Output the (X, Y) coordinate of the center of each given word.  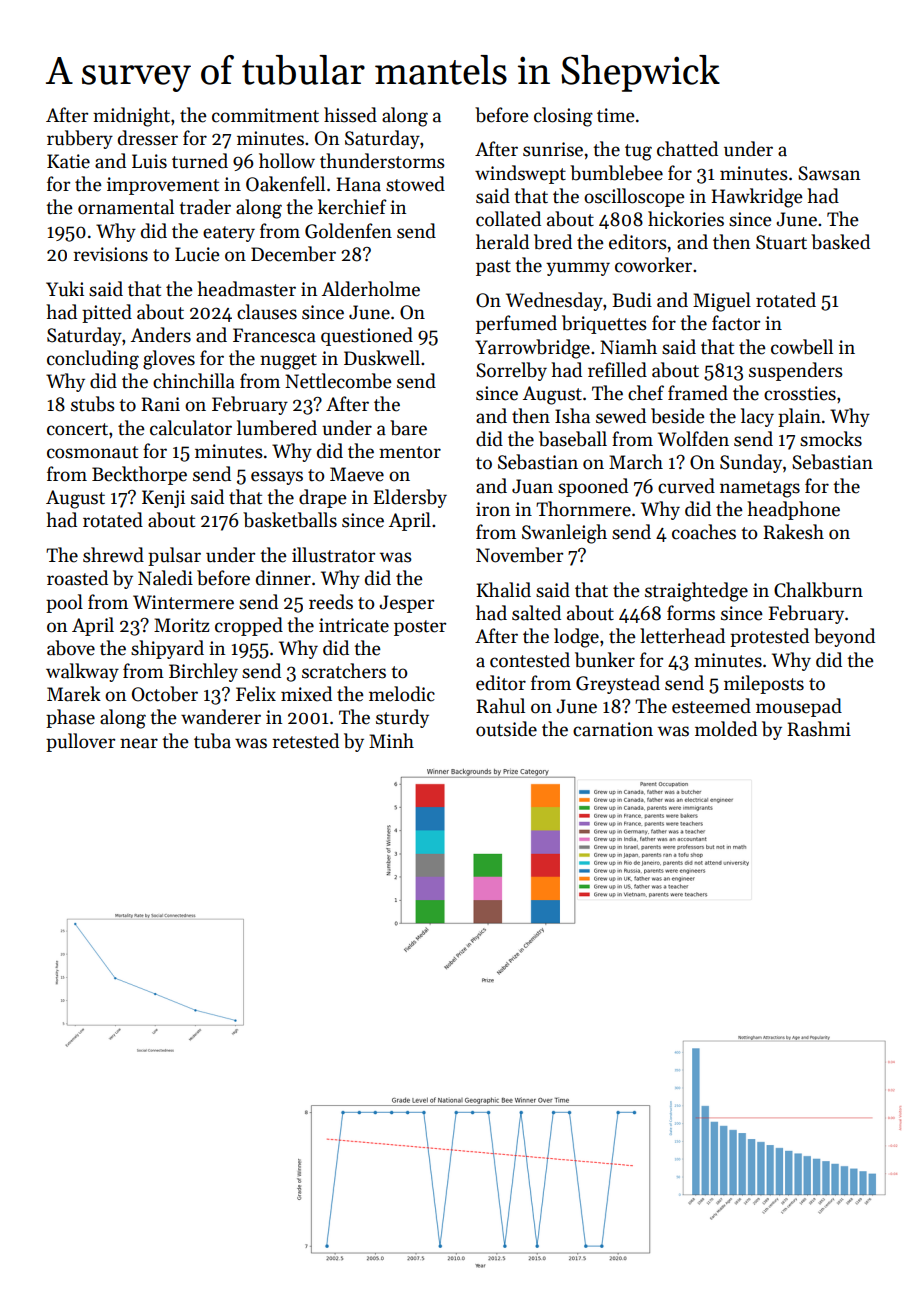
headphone (793, 510)
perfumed (516, 324)
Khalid (503, 590)
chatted (687, 149)
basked (840, 242)
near (139, 743)
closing (563, 117)
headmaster (246, 289)
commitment (265, 115)
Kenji (163, 499)
